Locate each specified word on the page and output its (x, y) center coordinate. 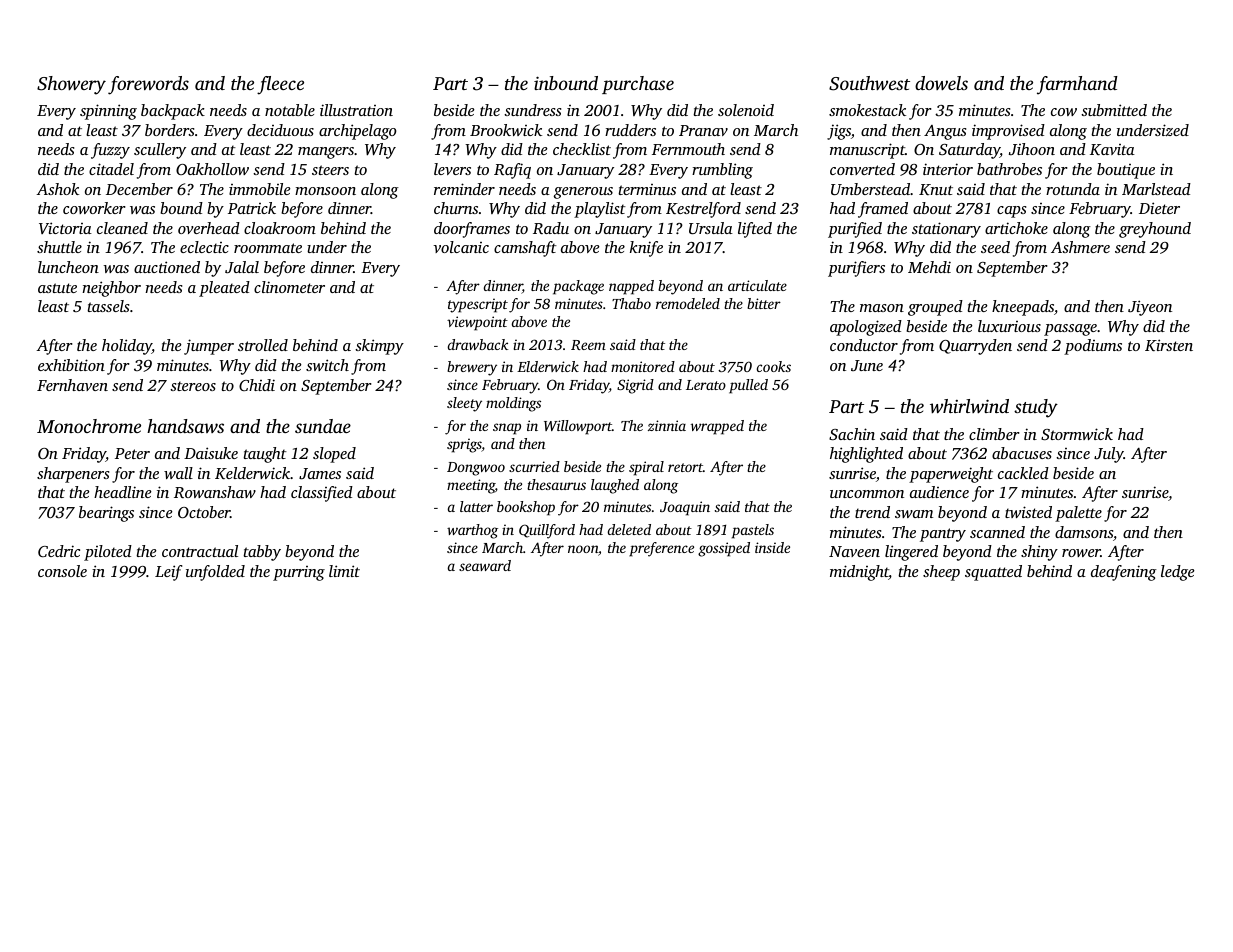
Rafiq (512, 171)
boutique (1126, 171)
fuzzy (110, 151)
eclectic (204, 247)
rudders (630, 130)
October (204, 512)
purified (855, 230)
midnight (859, 573)
